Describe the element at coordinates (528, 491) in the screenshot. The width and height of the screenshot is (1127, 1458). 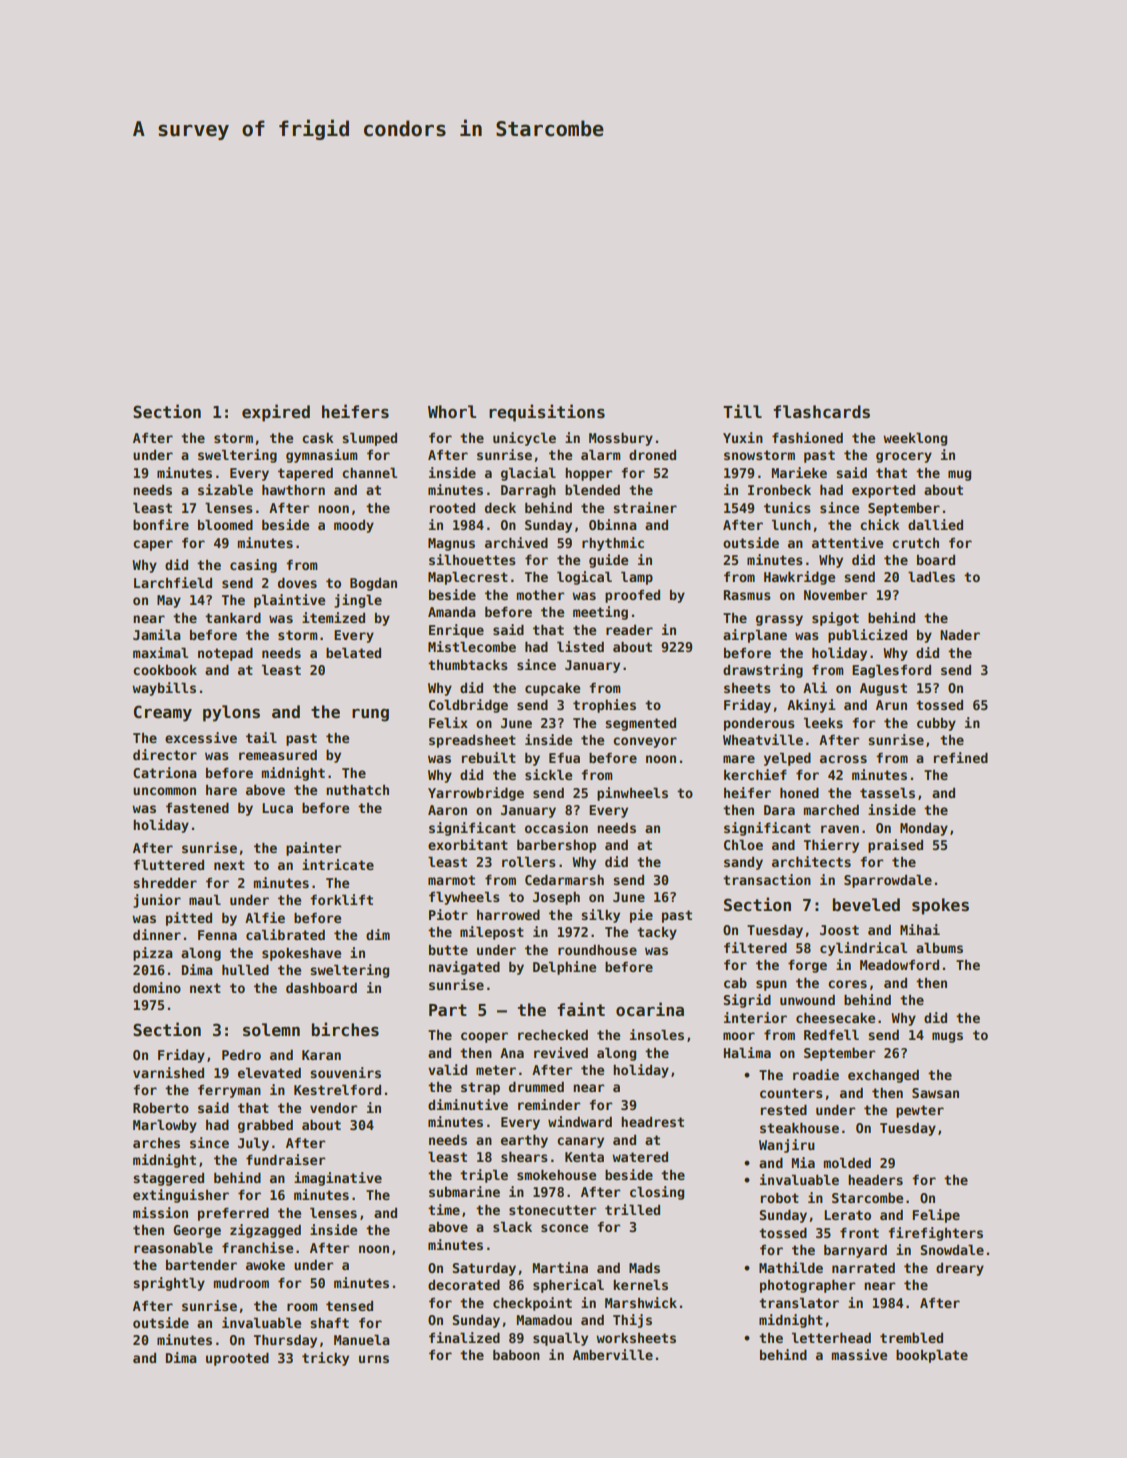
I see `Darragh` at that location.
